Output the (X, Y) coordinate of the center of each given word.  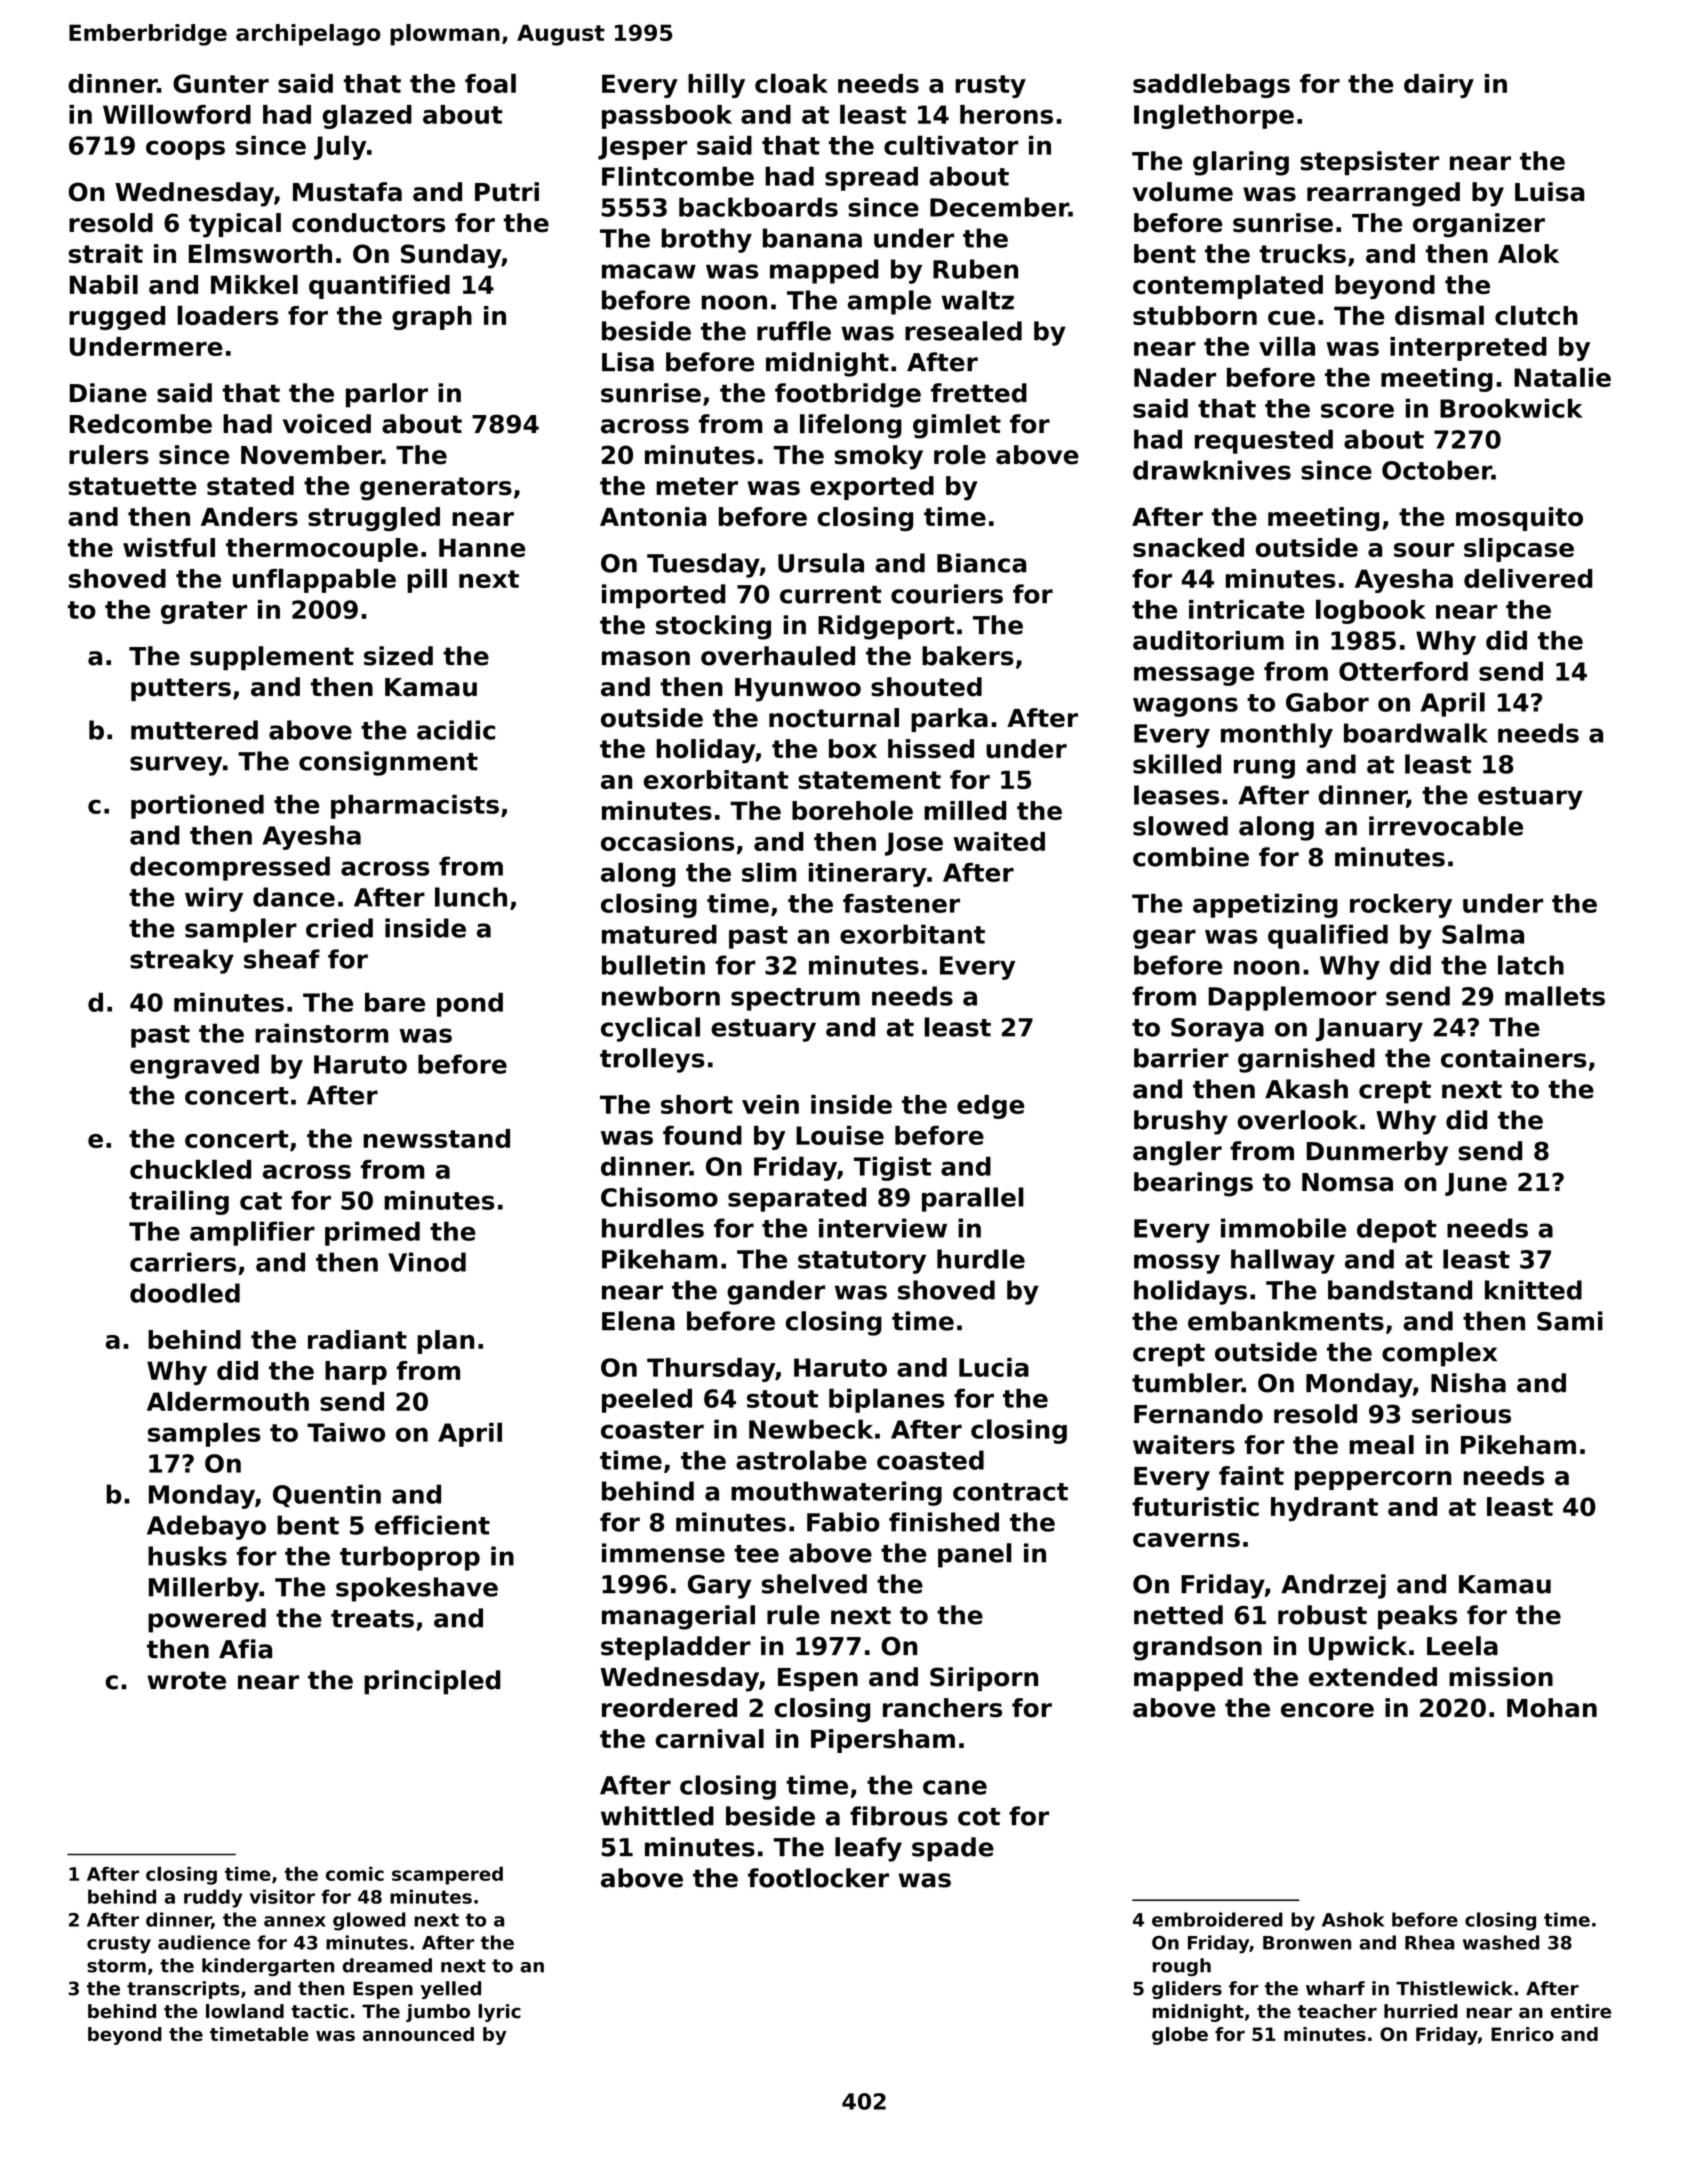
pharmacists (415, 806)
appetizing (1265, 905)
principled (432, 1682)
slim (769, 872)
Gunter (221, 83)
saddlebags (1211, 85)
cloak (791, 83)
